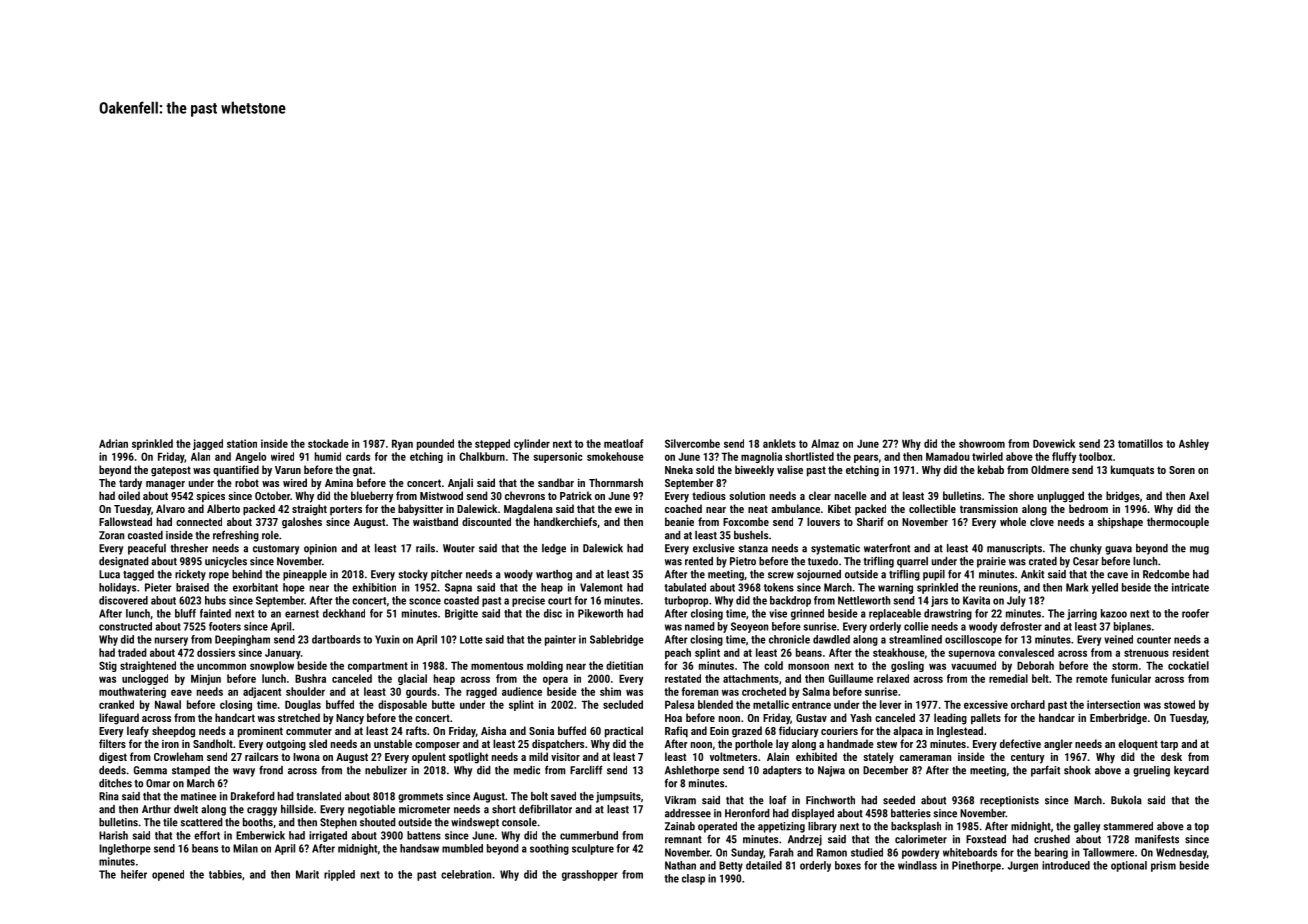 The height and width of the screenshot is (924, 1308). Describe the element at coordinates (130, 484) in the screenshot. I see `tardy` at that location.
